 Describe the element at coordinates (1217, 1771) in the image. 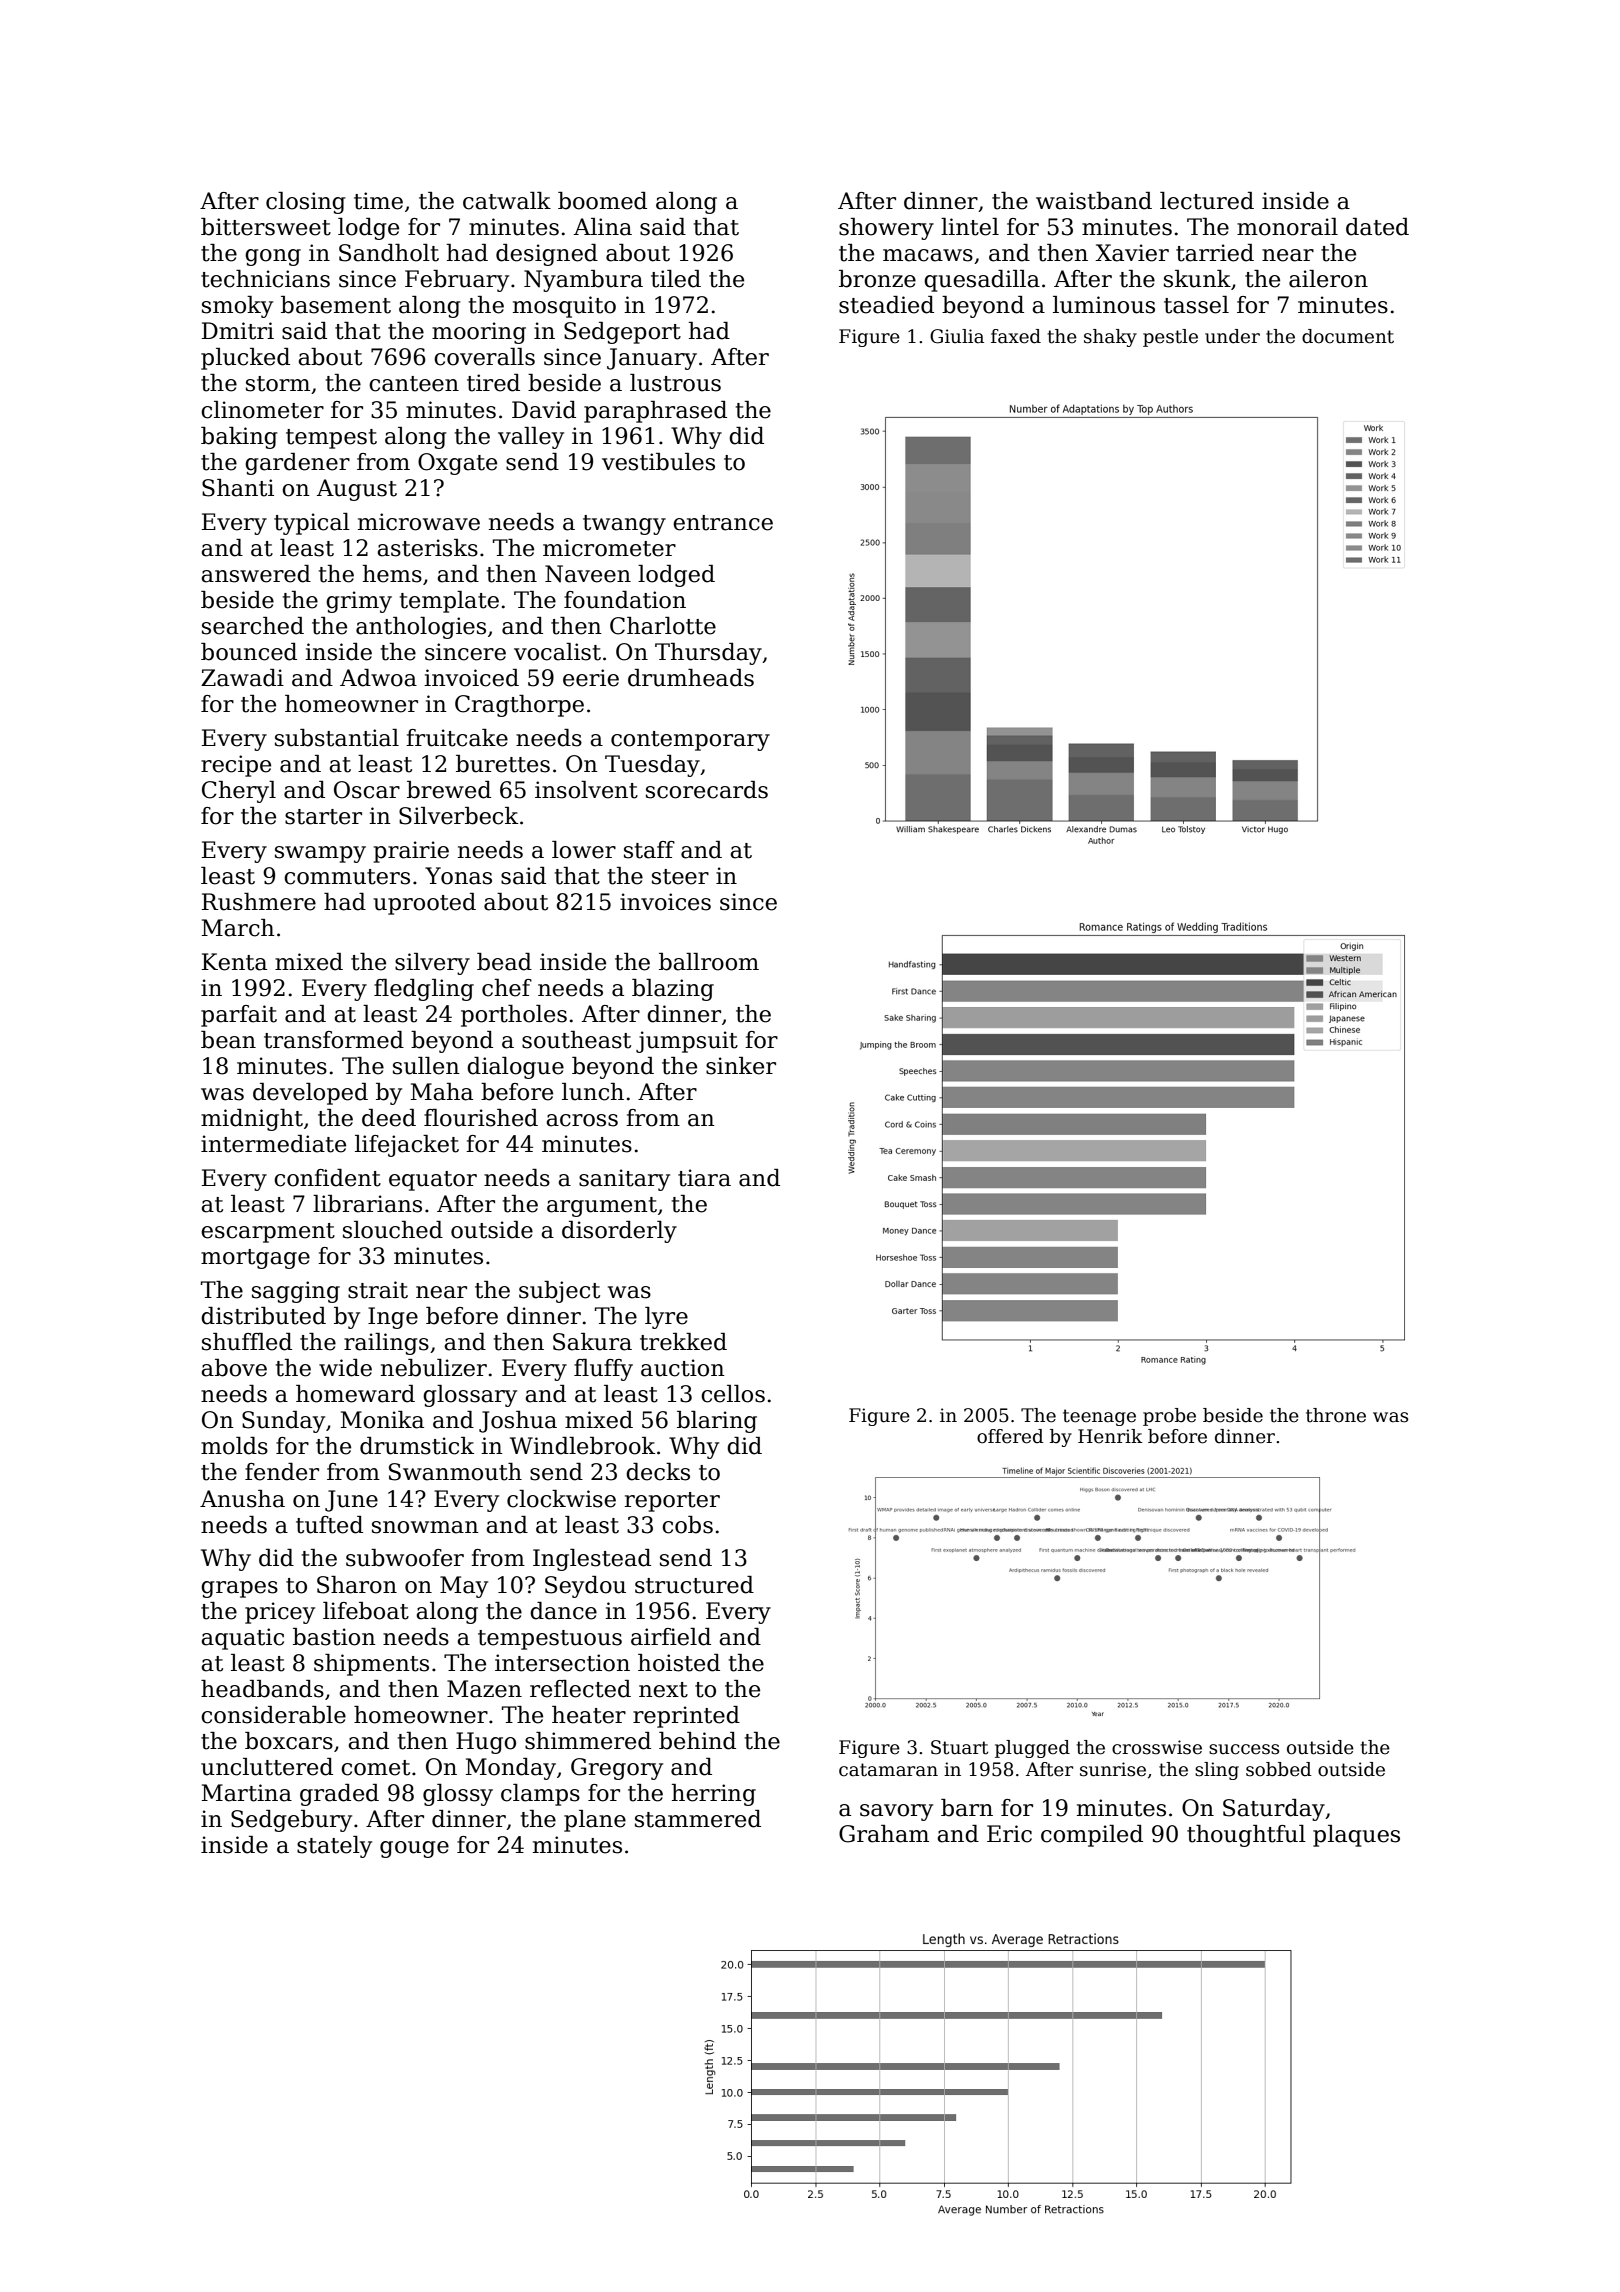

I see `sling` at that location.
